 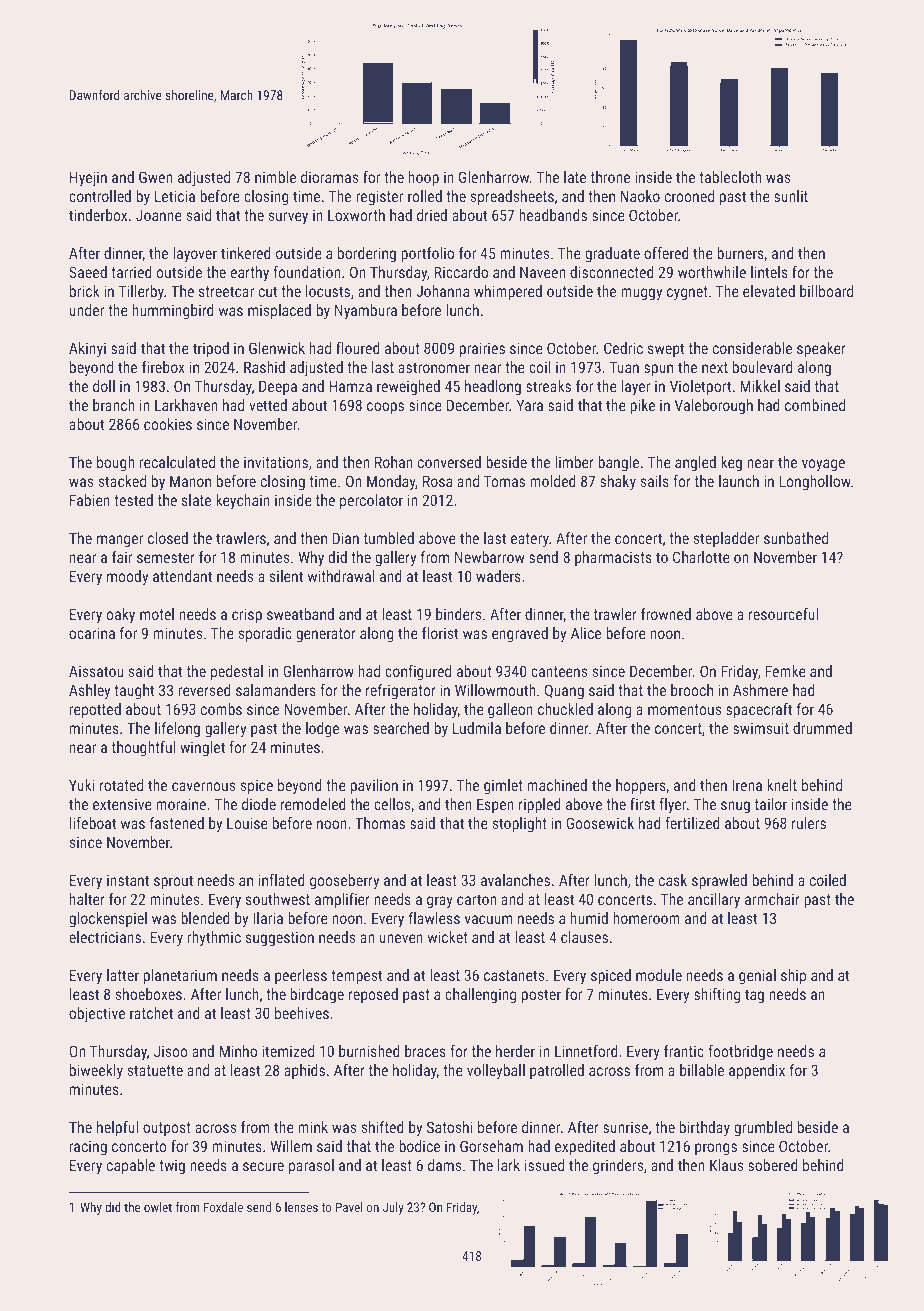 What do you see at coordinates (268, 918) in the image?
I see `Ilaria` at bounding box center [268, 918].
